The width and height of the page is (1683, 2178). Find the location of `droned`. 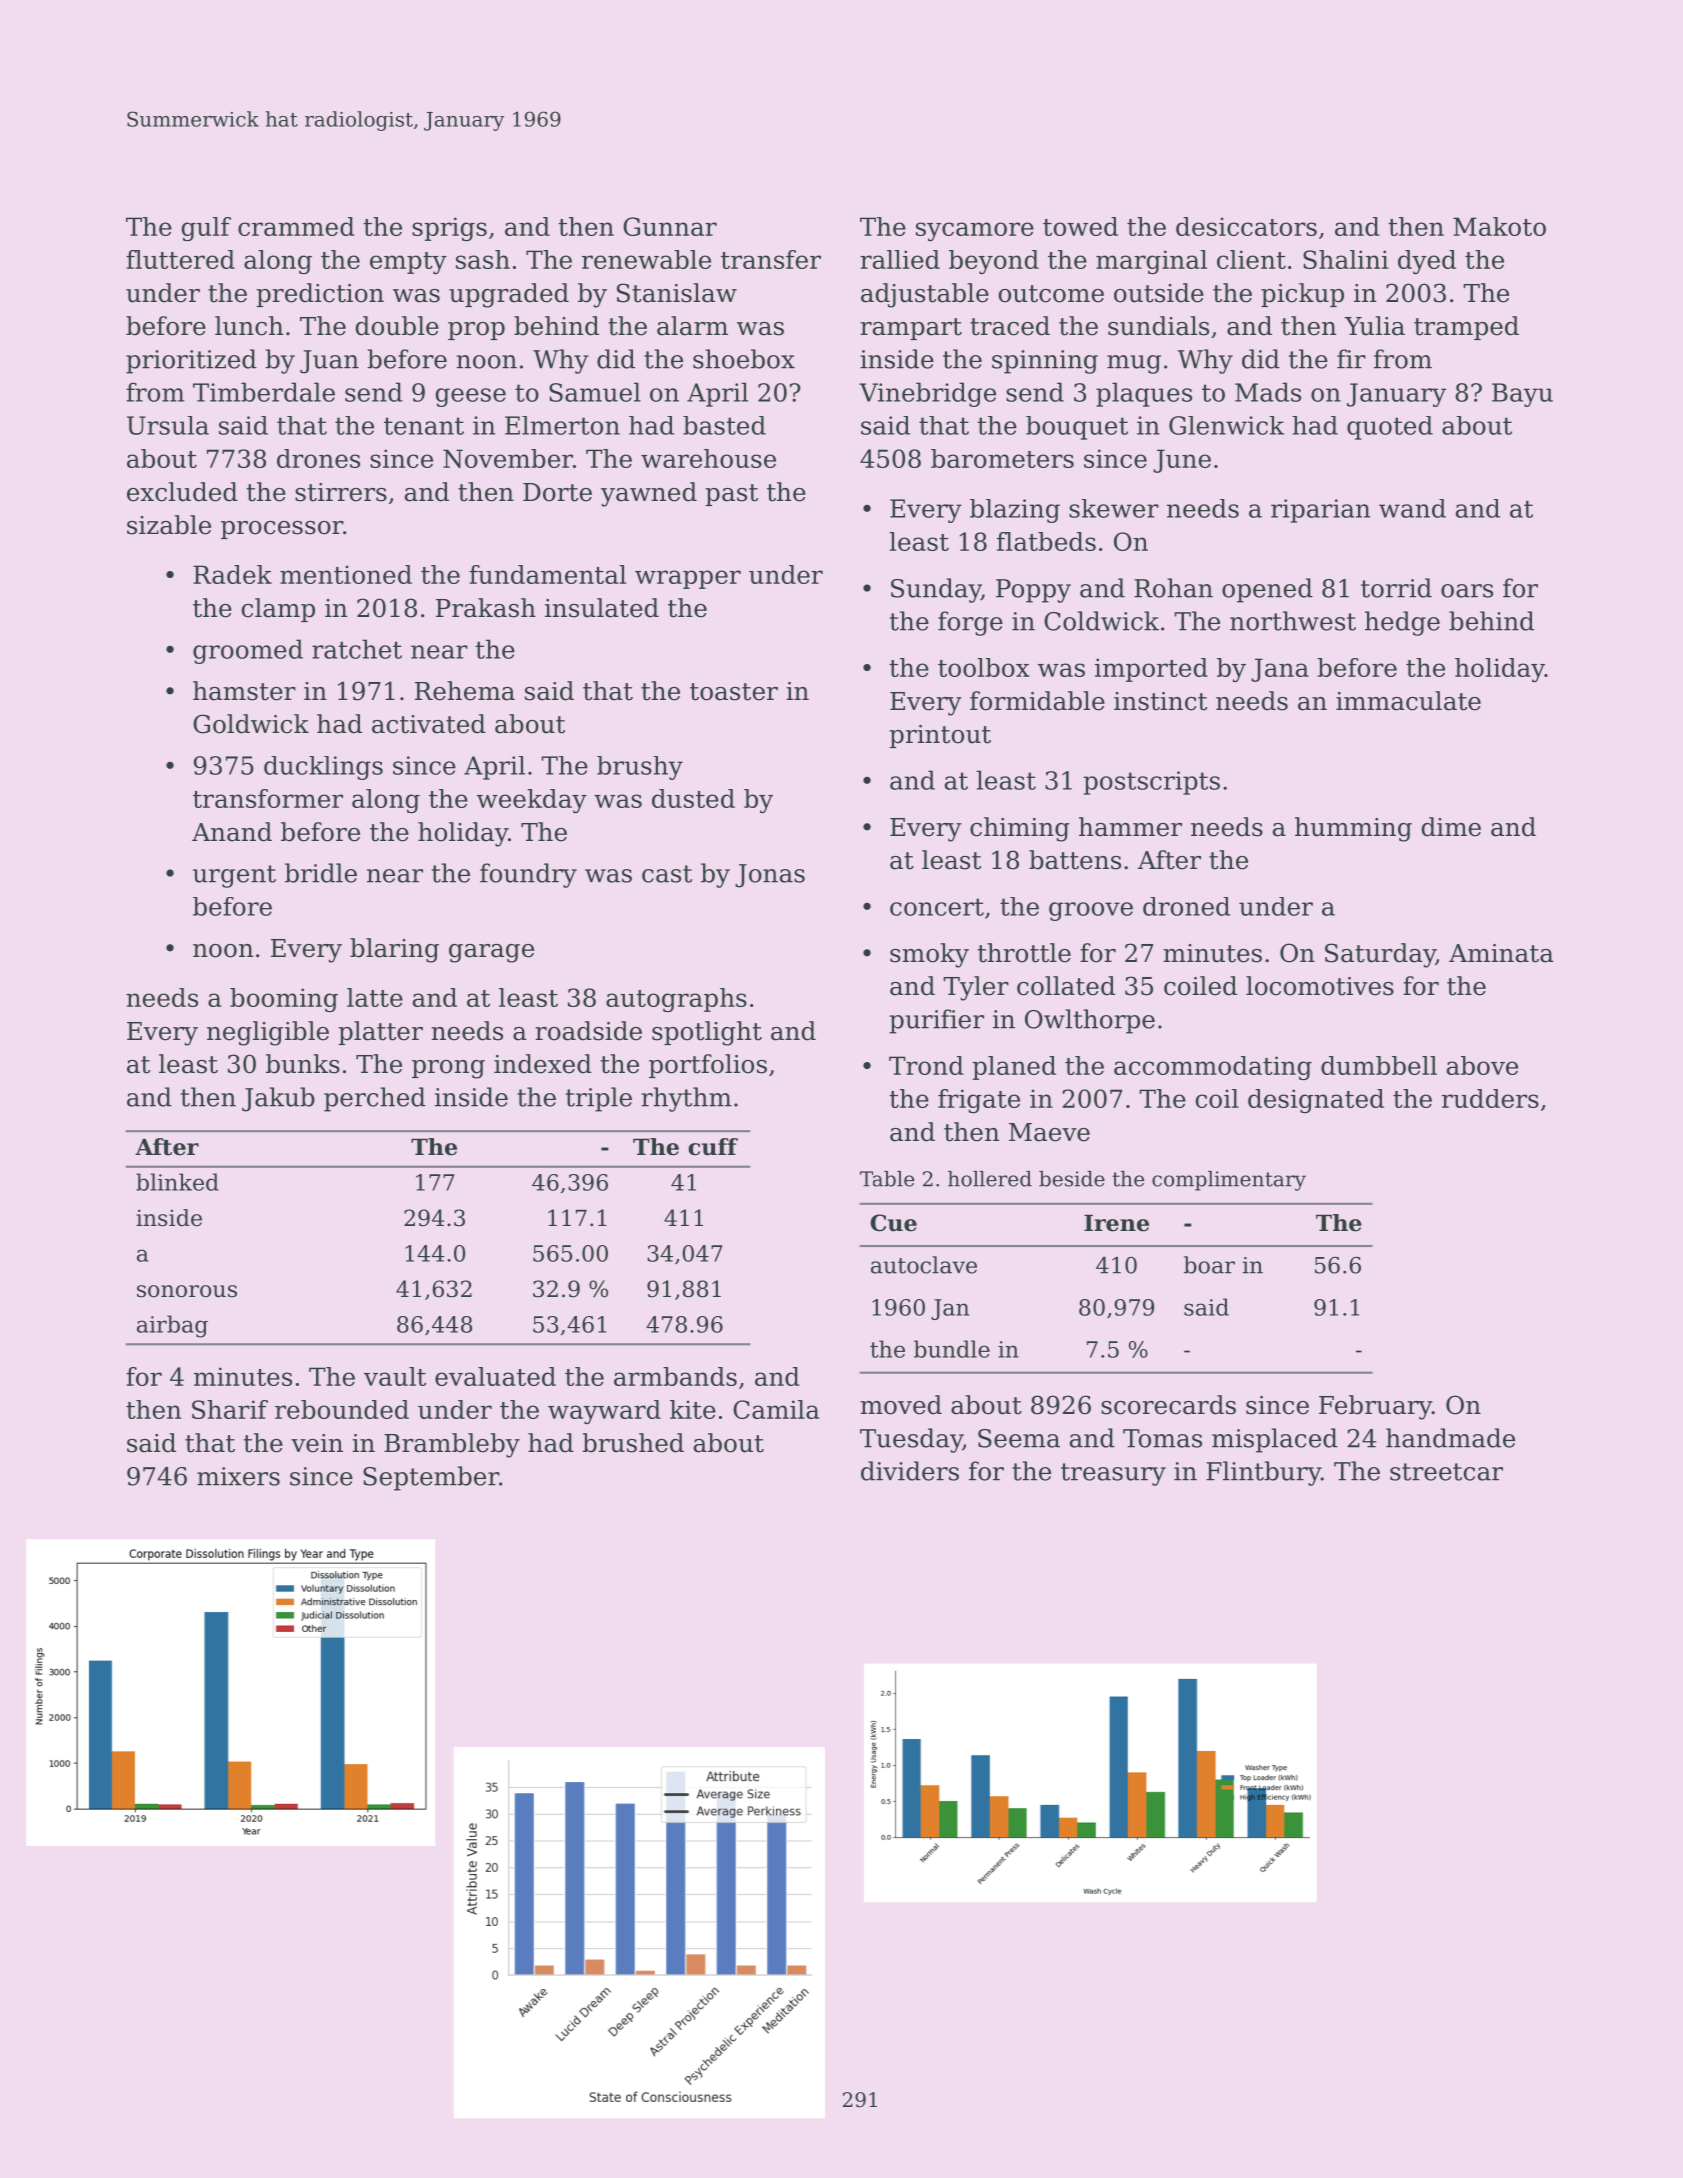

droned is located at coordinates (1186, 906).
